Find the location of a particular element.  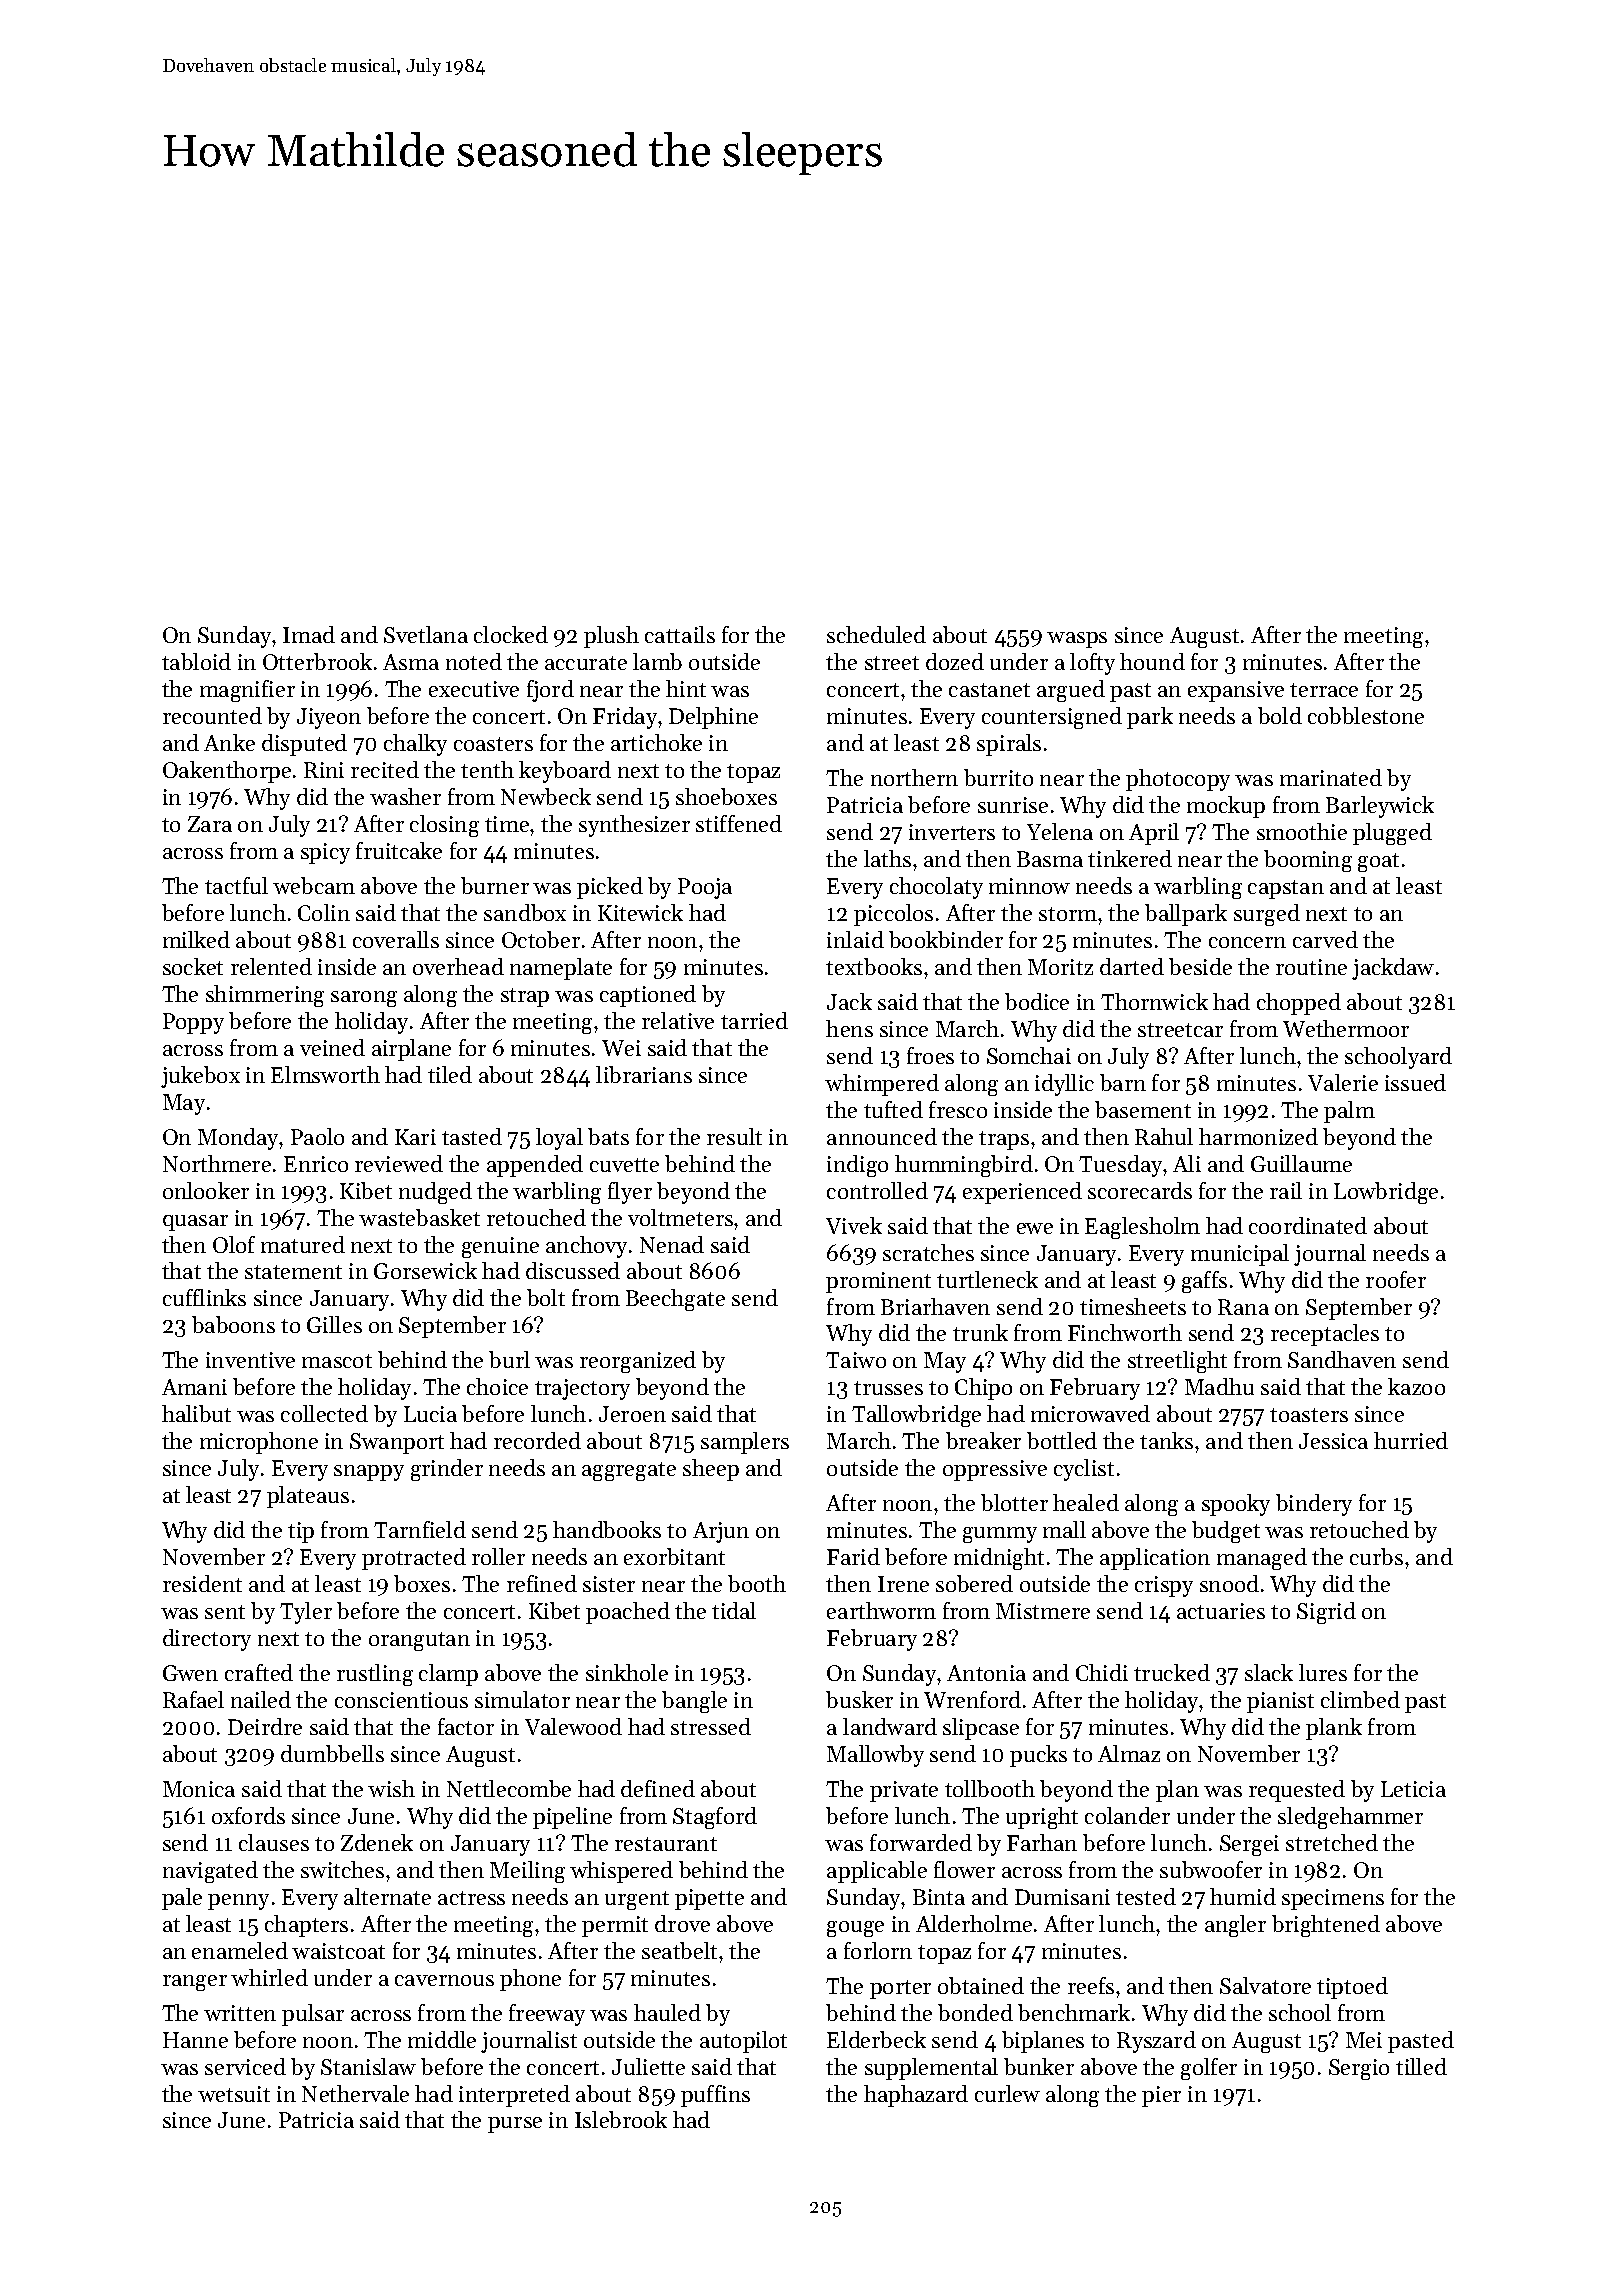

tiptoed is located at coordinates (1352, 1988).
